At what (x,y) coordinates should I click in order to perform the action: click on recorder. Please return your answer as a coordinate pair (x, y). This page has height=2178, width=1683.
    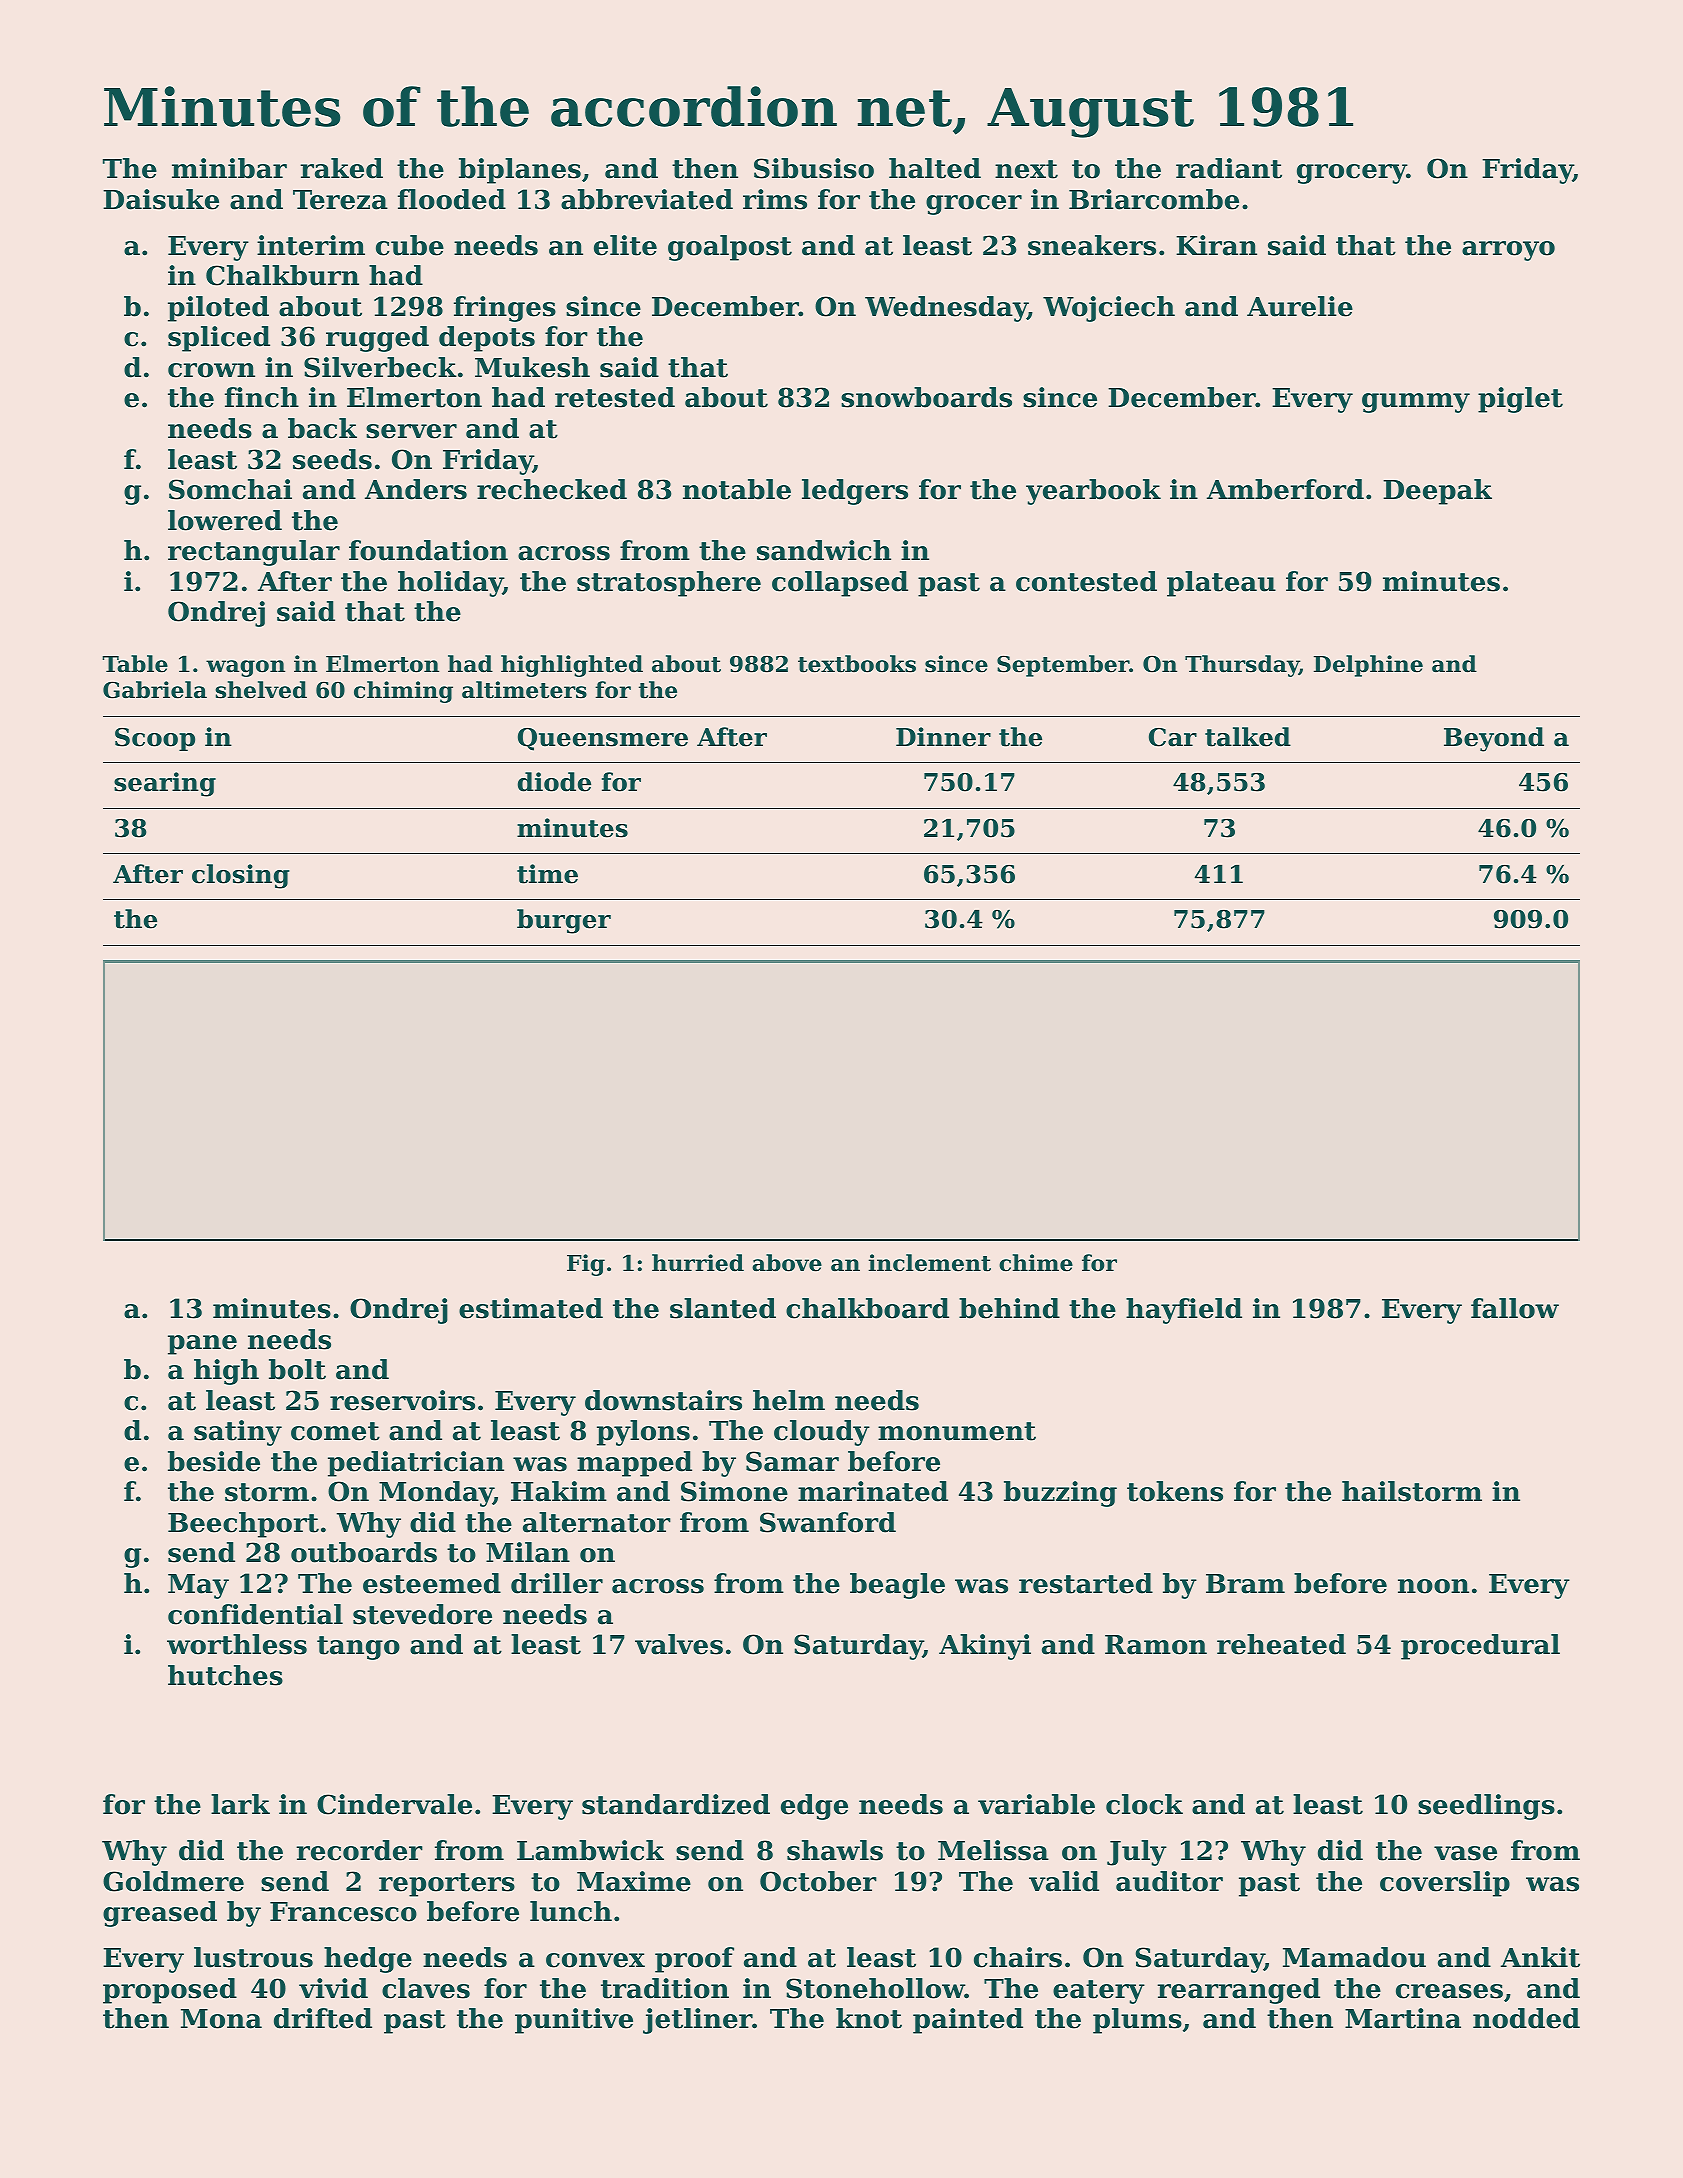
    Looking at the image, I should click on (359, 1850).
